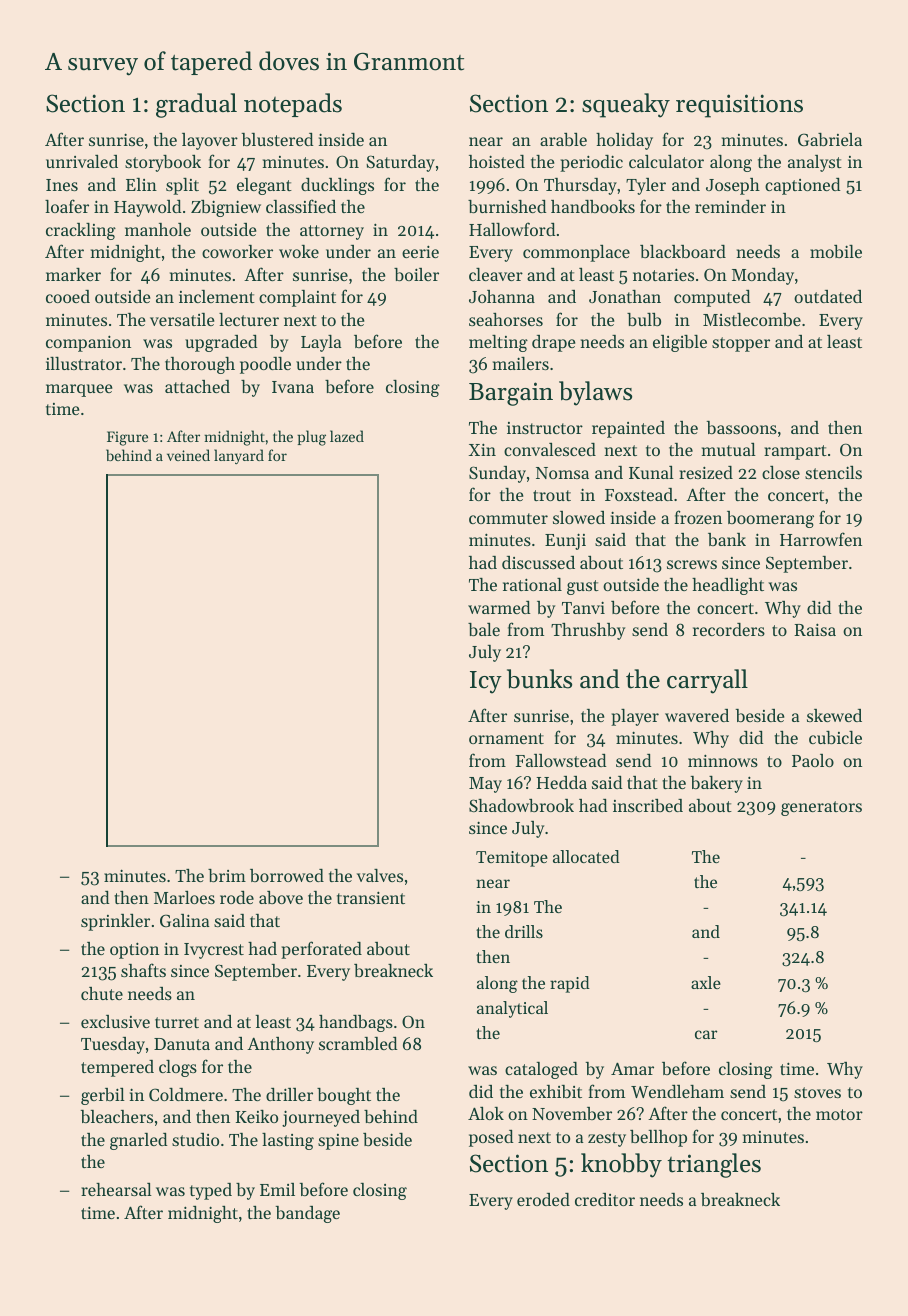  Describe the element at coordinates (293, 105) in the screenshot. I see `notepads` at that location.
